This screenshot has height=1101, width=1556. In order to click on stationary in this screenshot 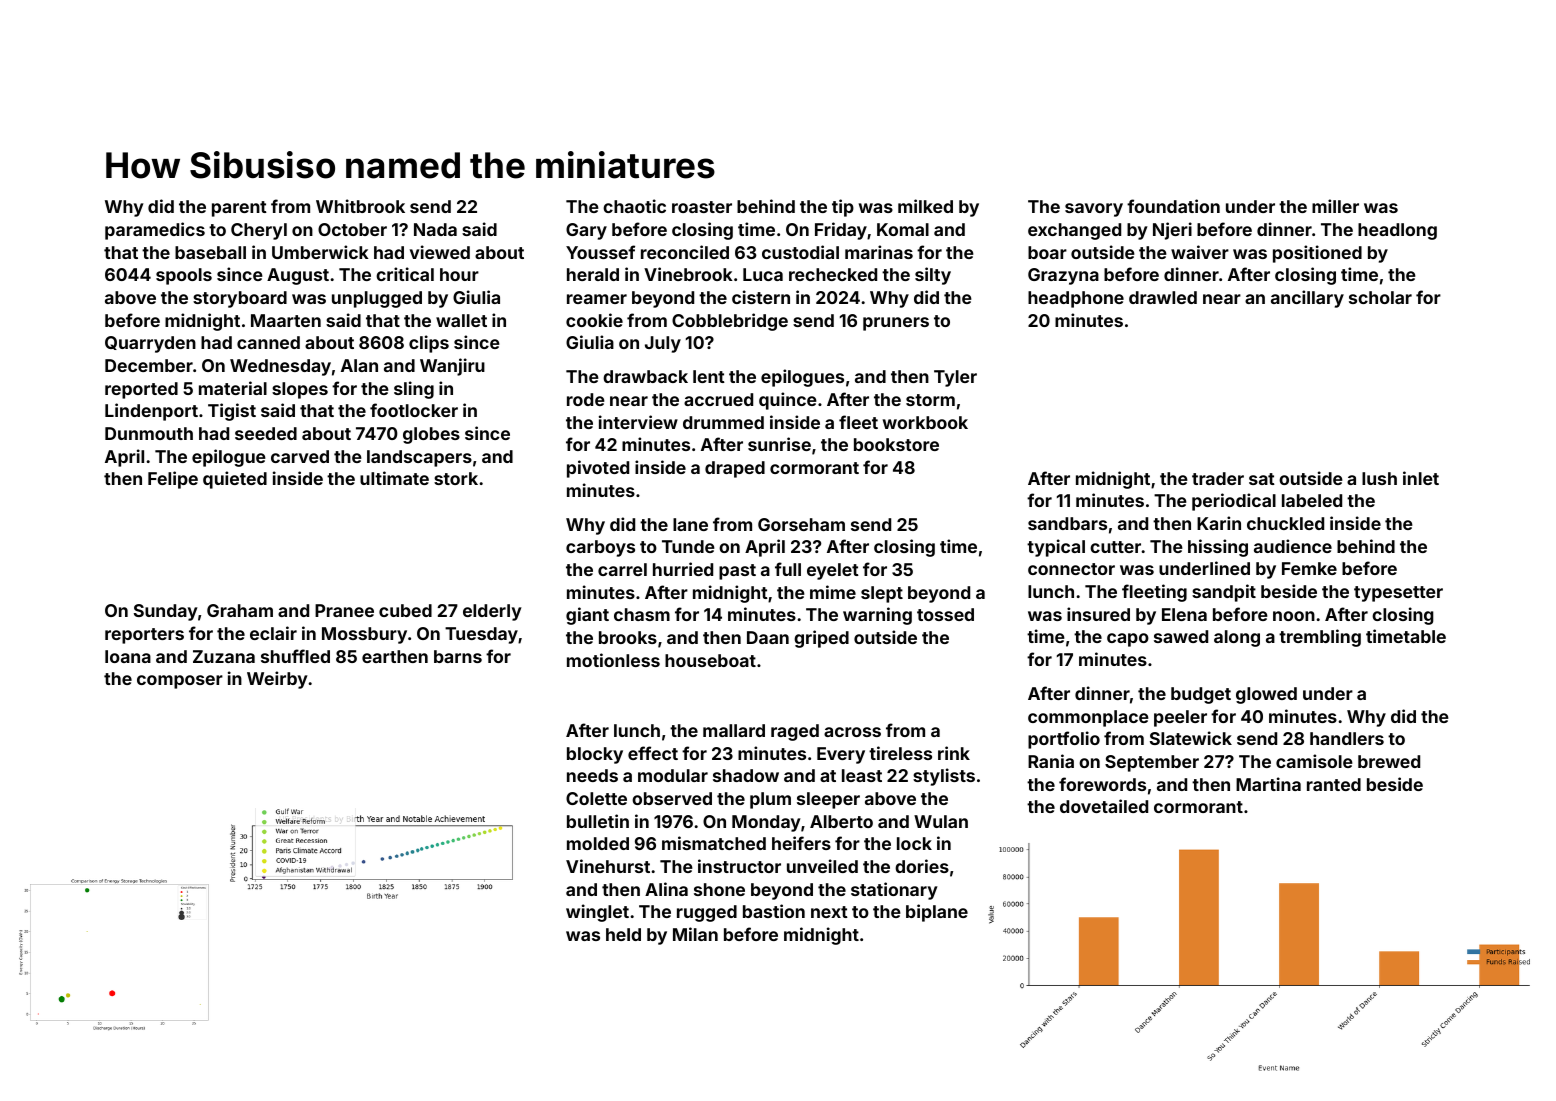, I will do `click(894, 891)`.
